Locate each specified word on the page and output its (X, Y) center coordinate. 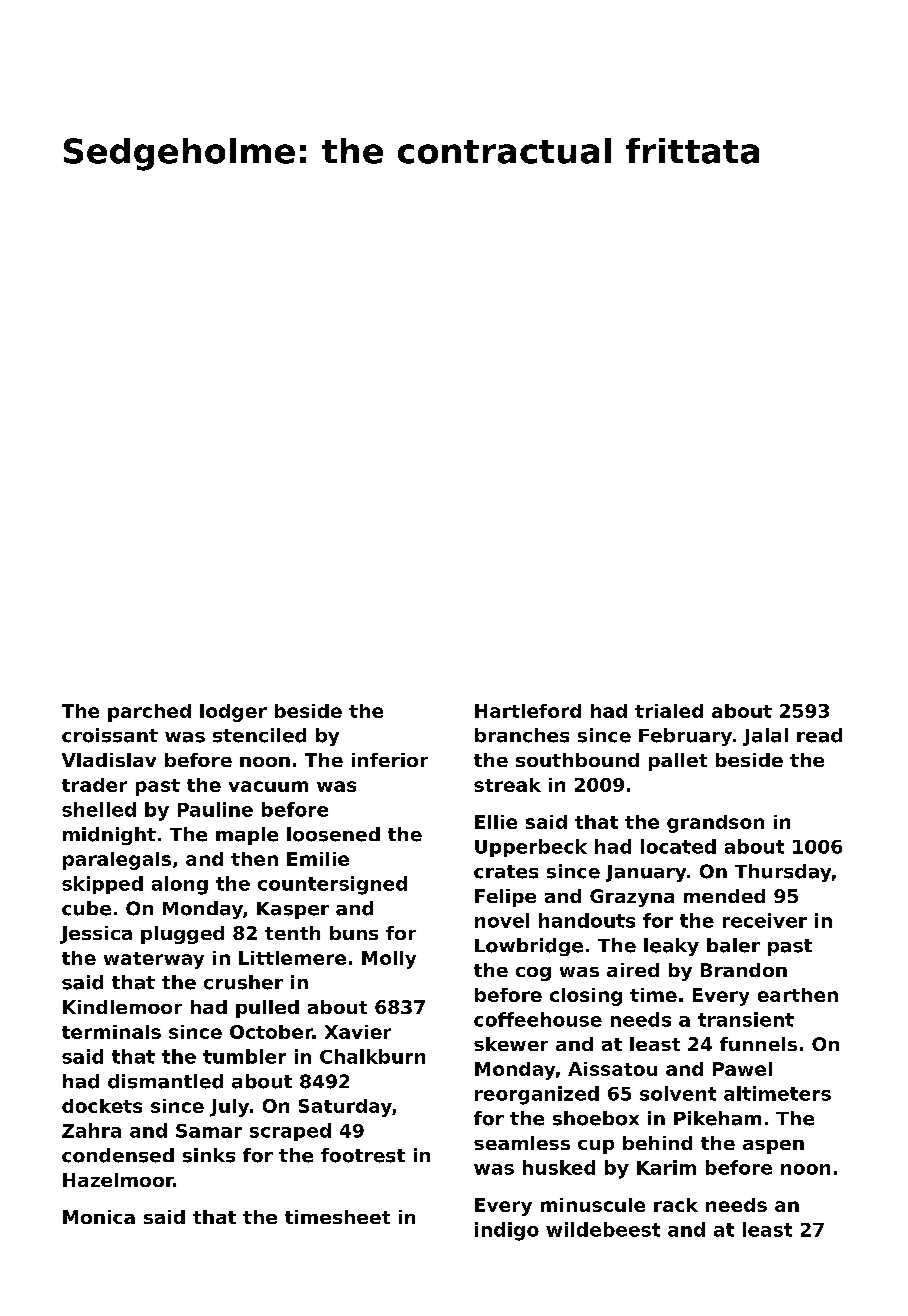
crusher (243, 982)
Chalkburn (372, 1056)
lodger (233, 713)
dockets (102, 1106)
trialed (669, 711)
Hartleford (528, 711)
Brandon (744, 970)
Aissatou (612, 1069)
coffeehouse (538, 1019)
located (678, 846)
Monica (99, 1217)
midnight (109, 836)
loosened (333, 834)
